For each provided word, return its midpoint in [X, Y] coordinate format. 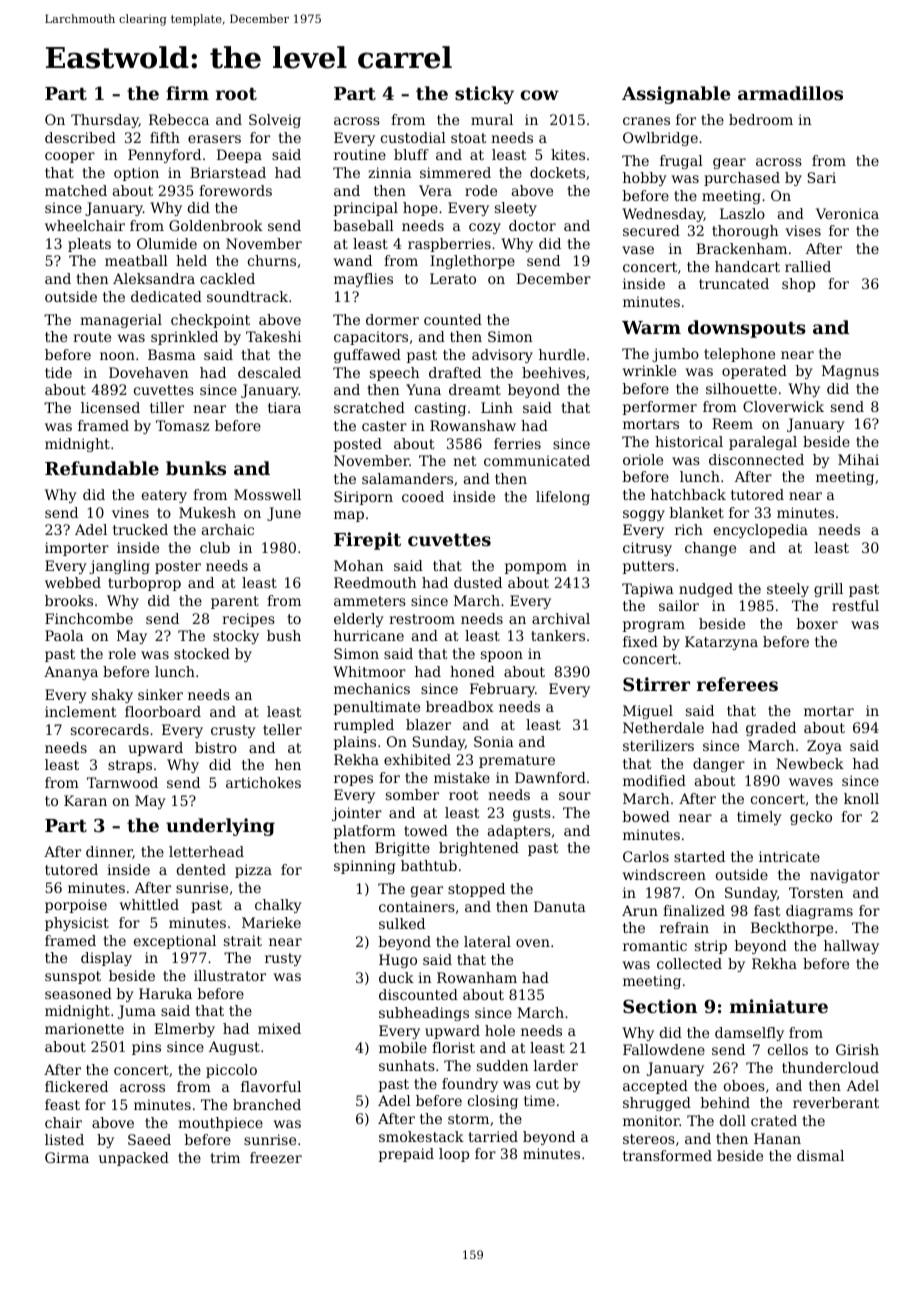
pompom [536, 568]
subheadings [424, 1014]
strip [711, 947]
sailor [679, 605]
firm [187, 93]
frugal [681, 162]
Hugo [398, 961]
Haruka [165, 993]
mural [492, 119]
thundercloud [830, 1067]
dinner [109, 852]
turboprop [144, 584]
